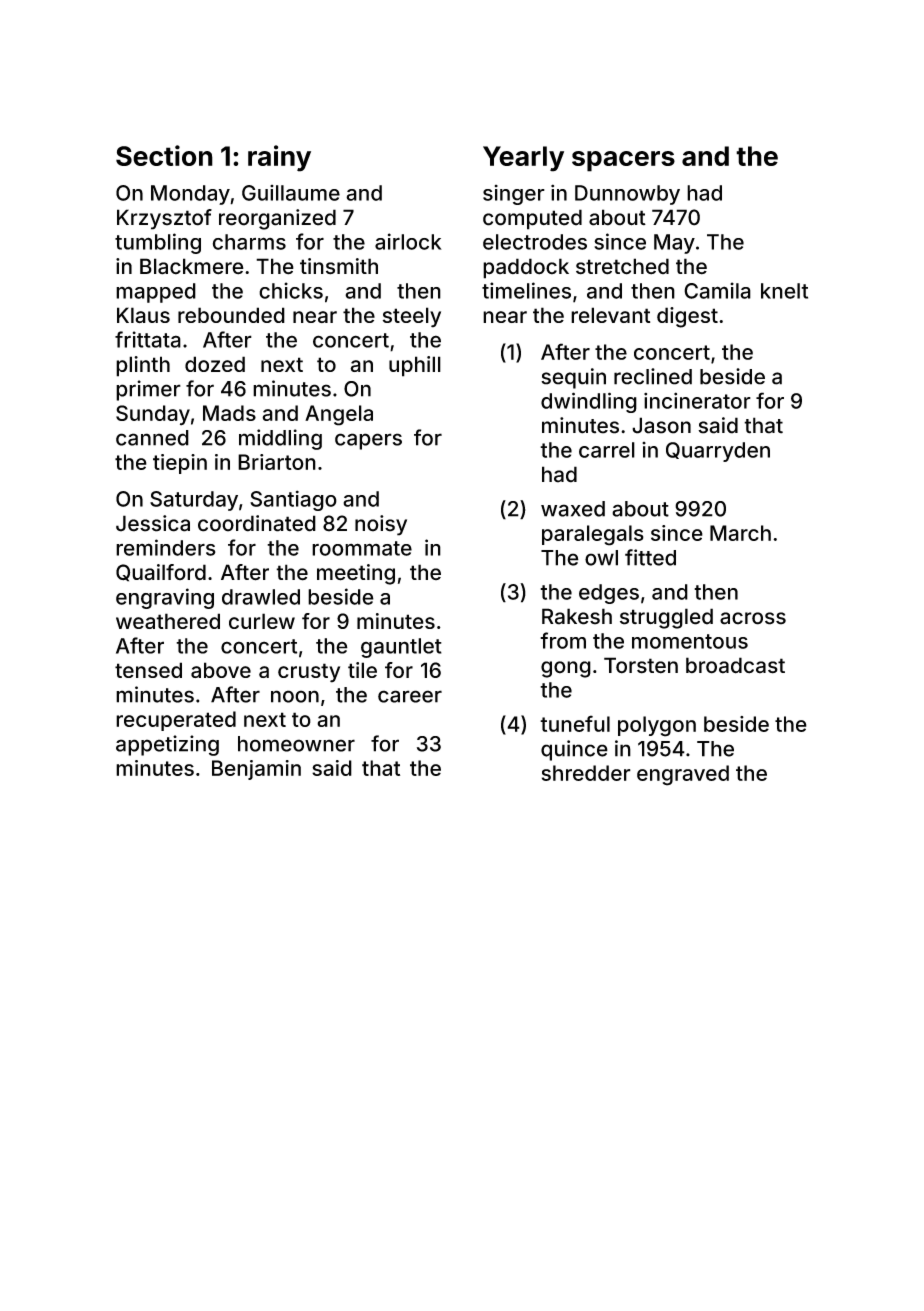  Describe the element at coordinates (514, 195) in the document. I see `singer` at that location.
